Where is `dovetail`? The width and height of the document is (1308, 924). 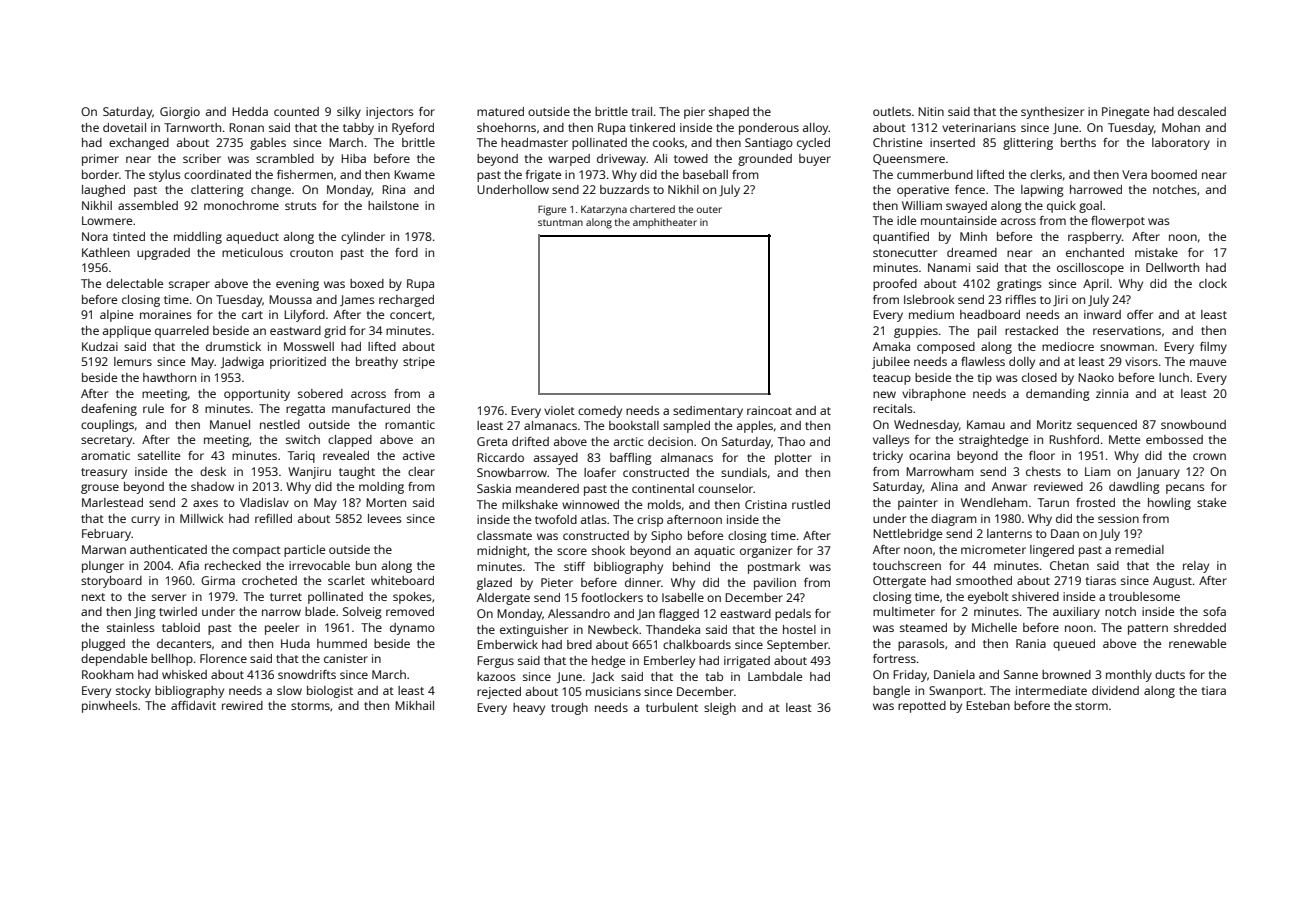
dovetail is located at coordinates (124, 127).
